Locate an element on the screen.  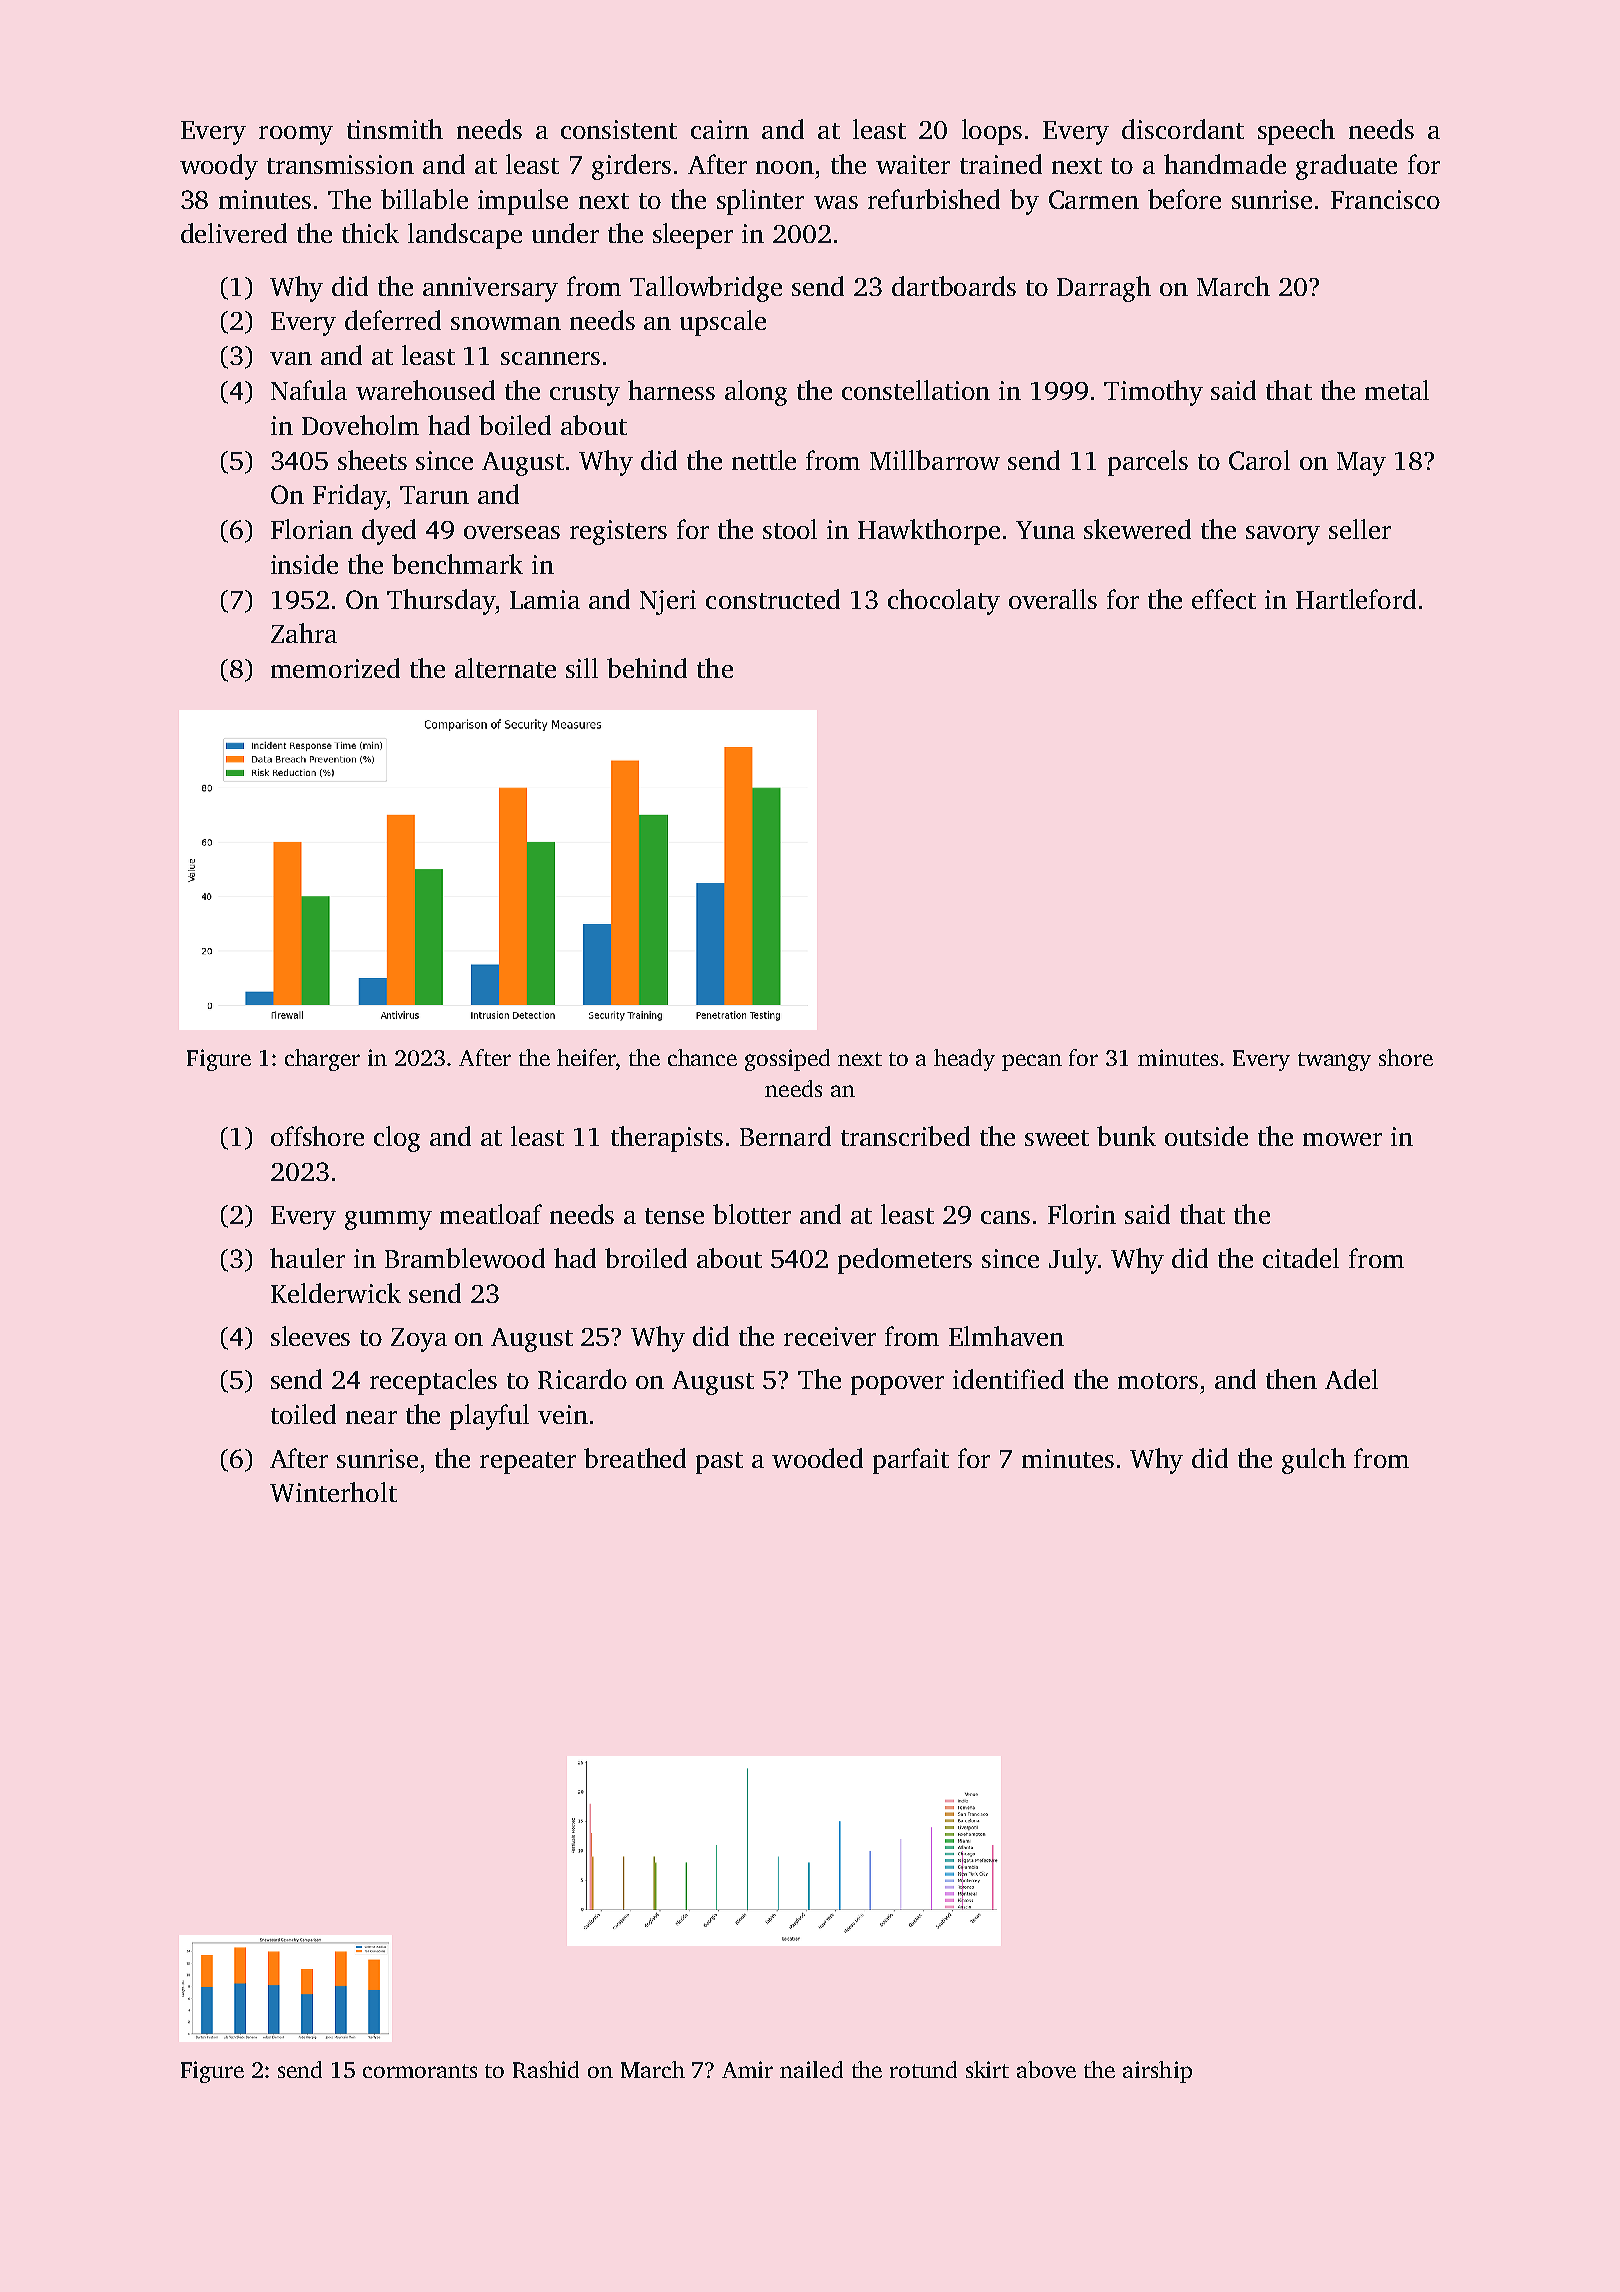
impulse is located at coordinates (523, 202).
